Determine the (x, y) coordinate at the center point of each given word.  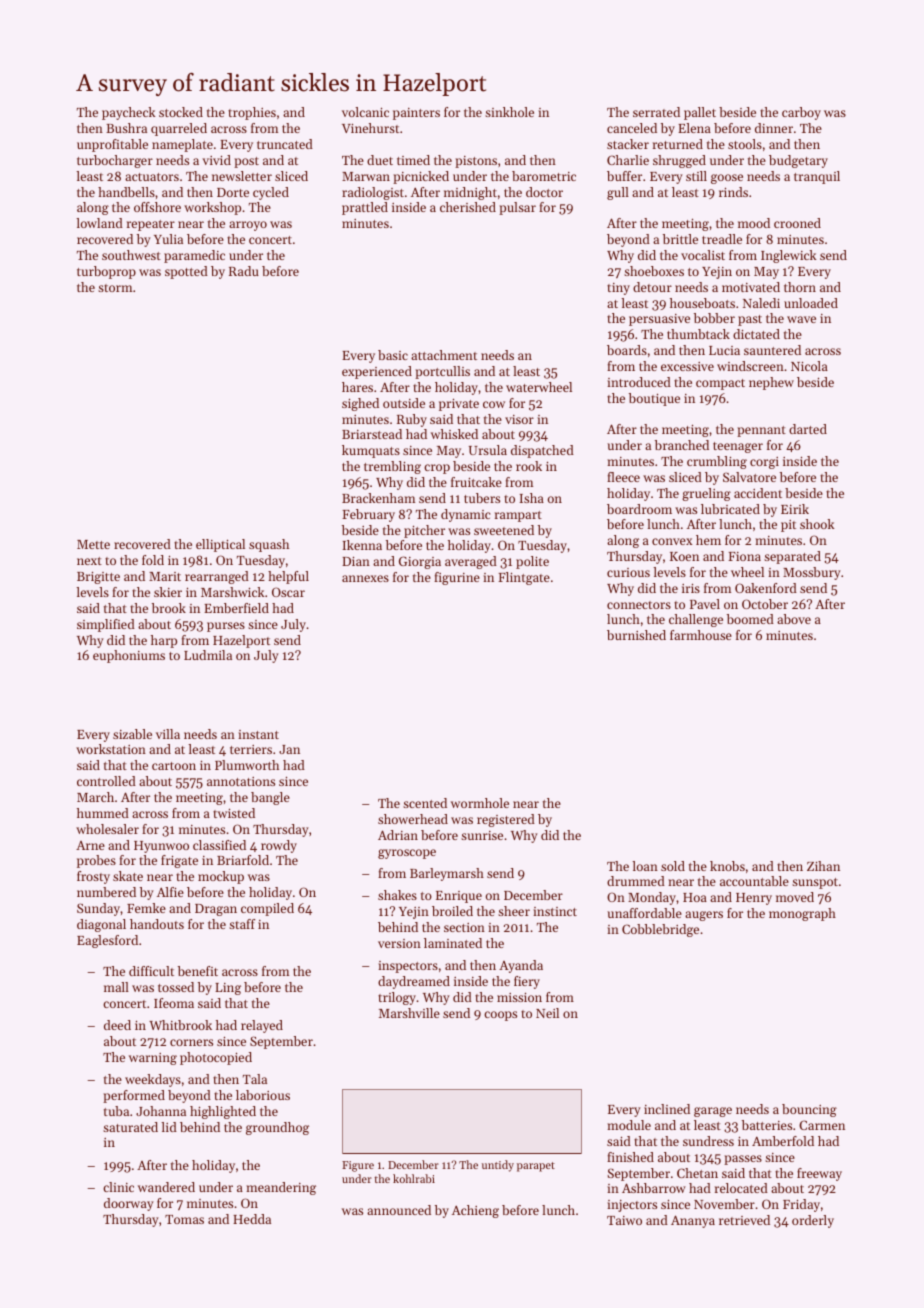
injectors (632, 1206)
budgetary (798, 161)
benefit (198, 971)
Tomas (184, 1219)
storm (115, 288)
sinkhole (509, 112)
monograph (802, 914)
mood (754, 223)
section (464, 927)
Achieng (475, 1211)
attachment (444, 355)
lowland (99, 223)
